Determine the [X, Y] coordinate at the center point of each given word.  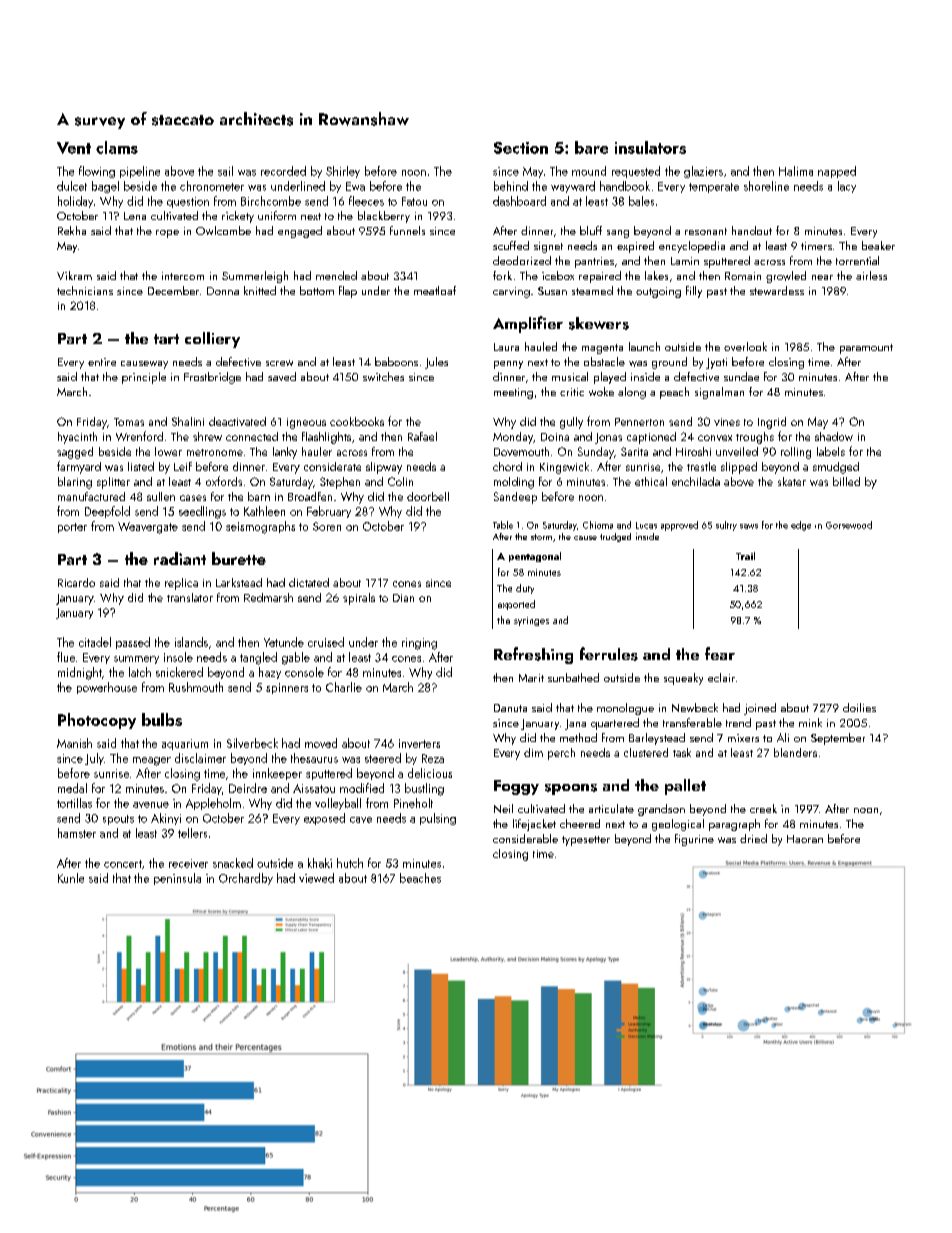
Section [521, 148]
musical [570, 376]
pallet [685, 787]
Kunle [71, 878]
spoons [571, 789]
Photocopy [97, 721]
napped [837, 172]
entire [102, 362]
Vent [74, 148]
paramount [866, 349]
